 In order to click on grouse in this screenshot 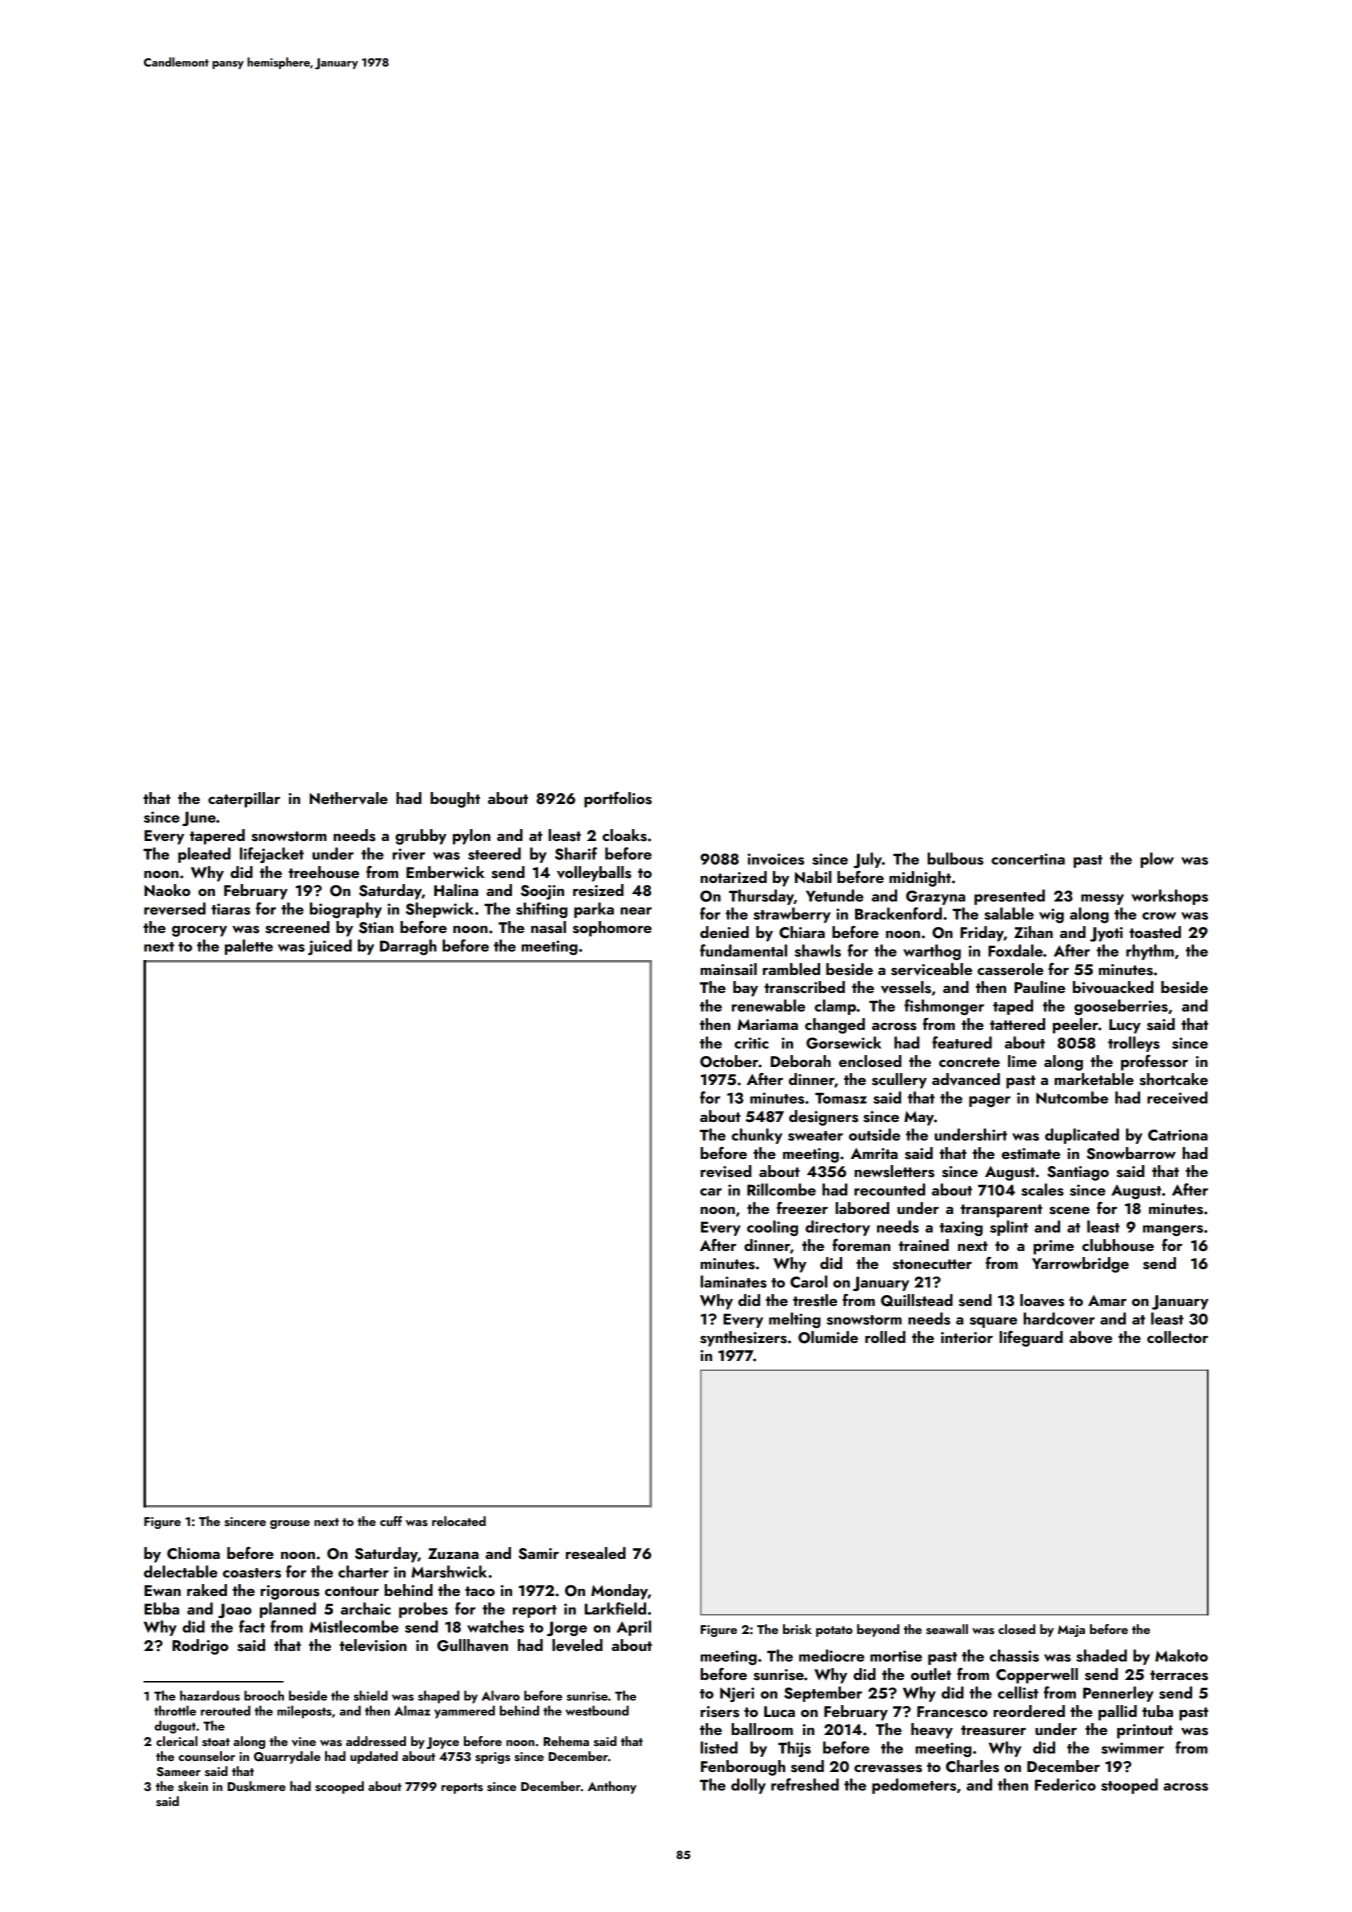, I will do `click(290, 1524)`.
